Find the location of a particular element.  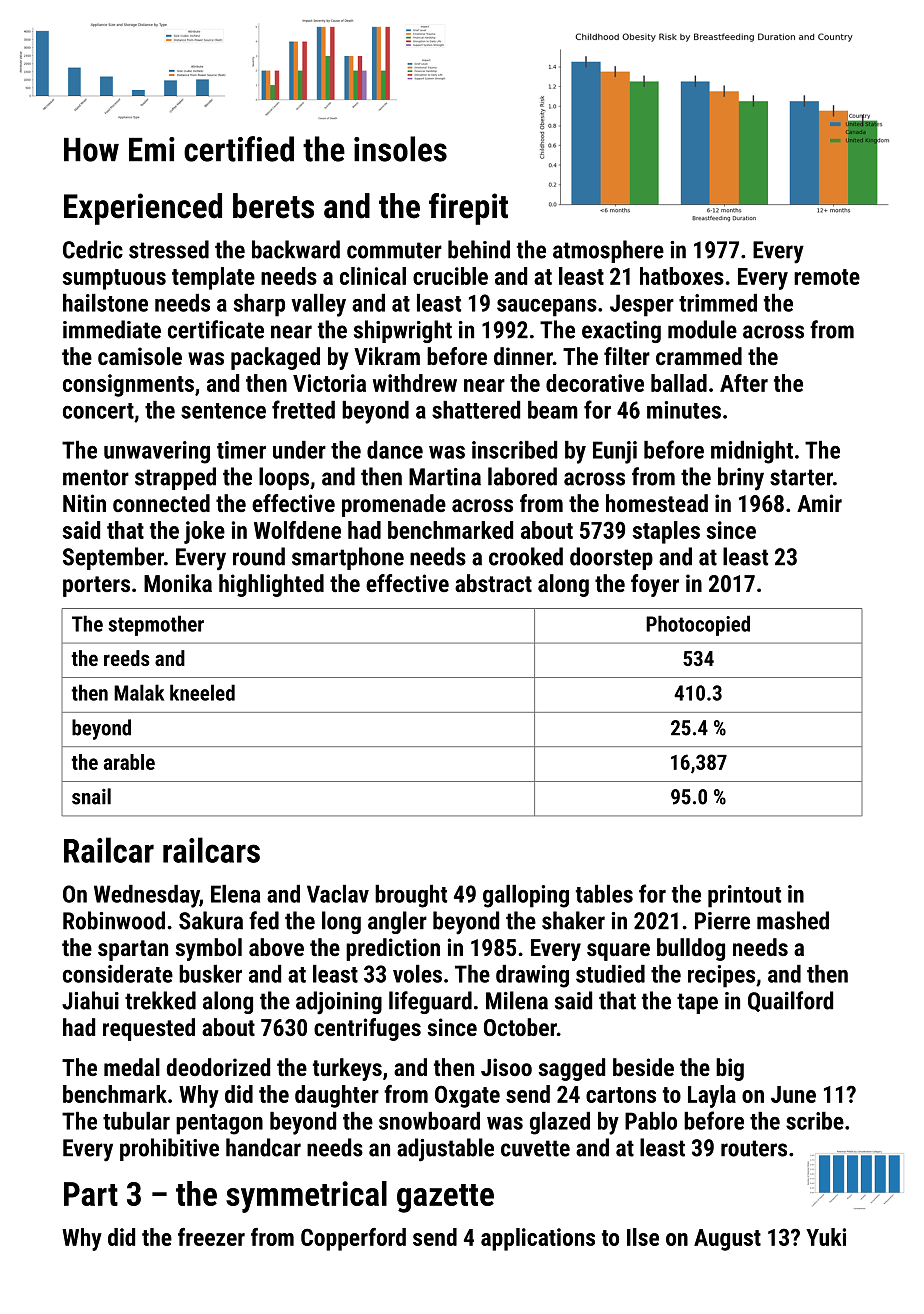

atmosphere is located at coordinates (608, 251).
